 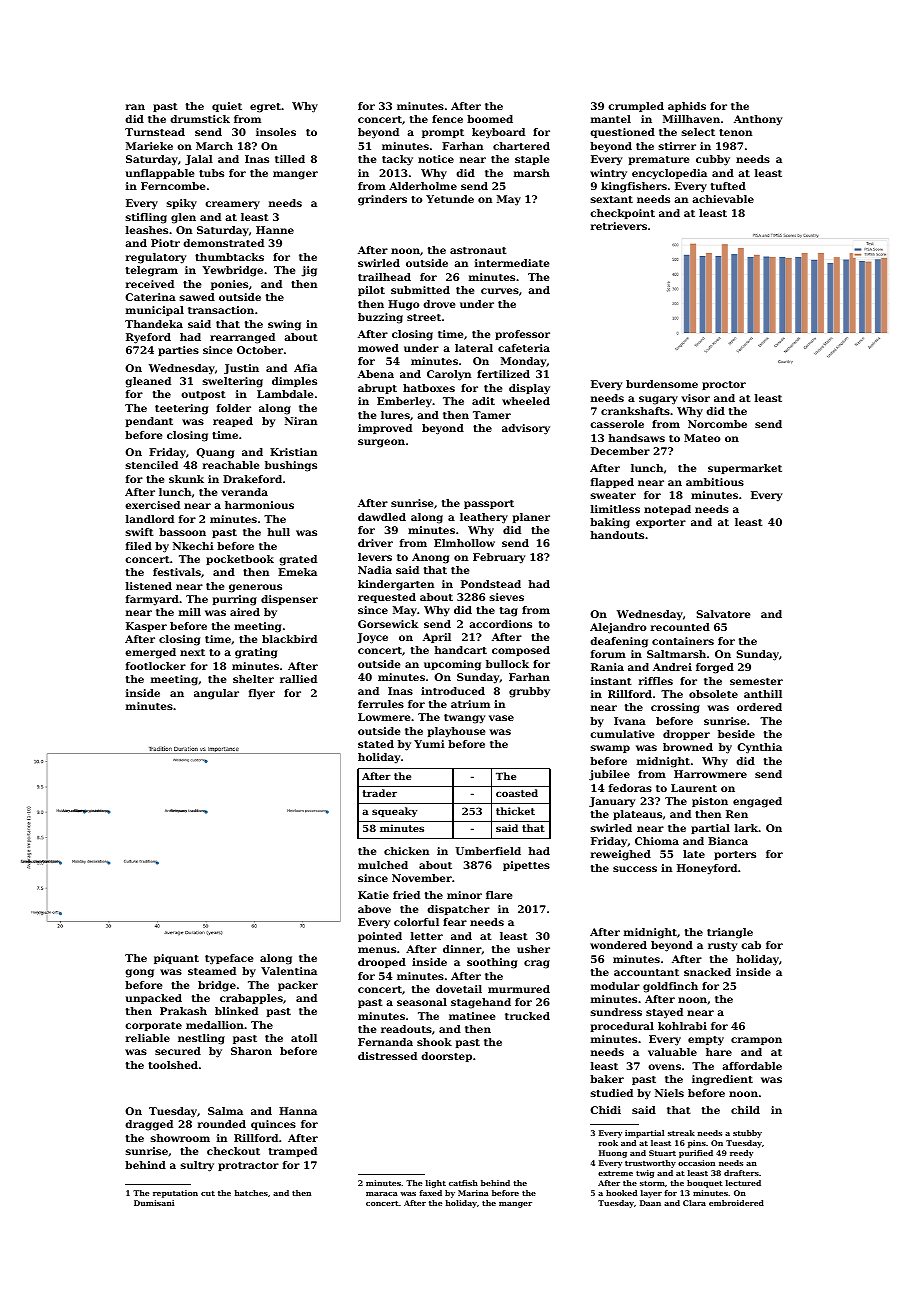 What do you see at coordinates (233, 422) in the image?
I see `reaped` at bounding box center [233, 422].
